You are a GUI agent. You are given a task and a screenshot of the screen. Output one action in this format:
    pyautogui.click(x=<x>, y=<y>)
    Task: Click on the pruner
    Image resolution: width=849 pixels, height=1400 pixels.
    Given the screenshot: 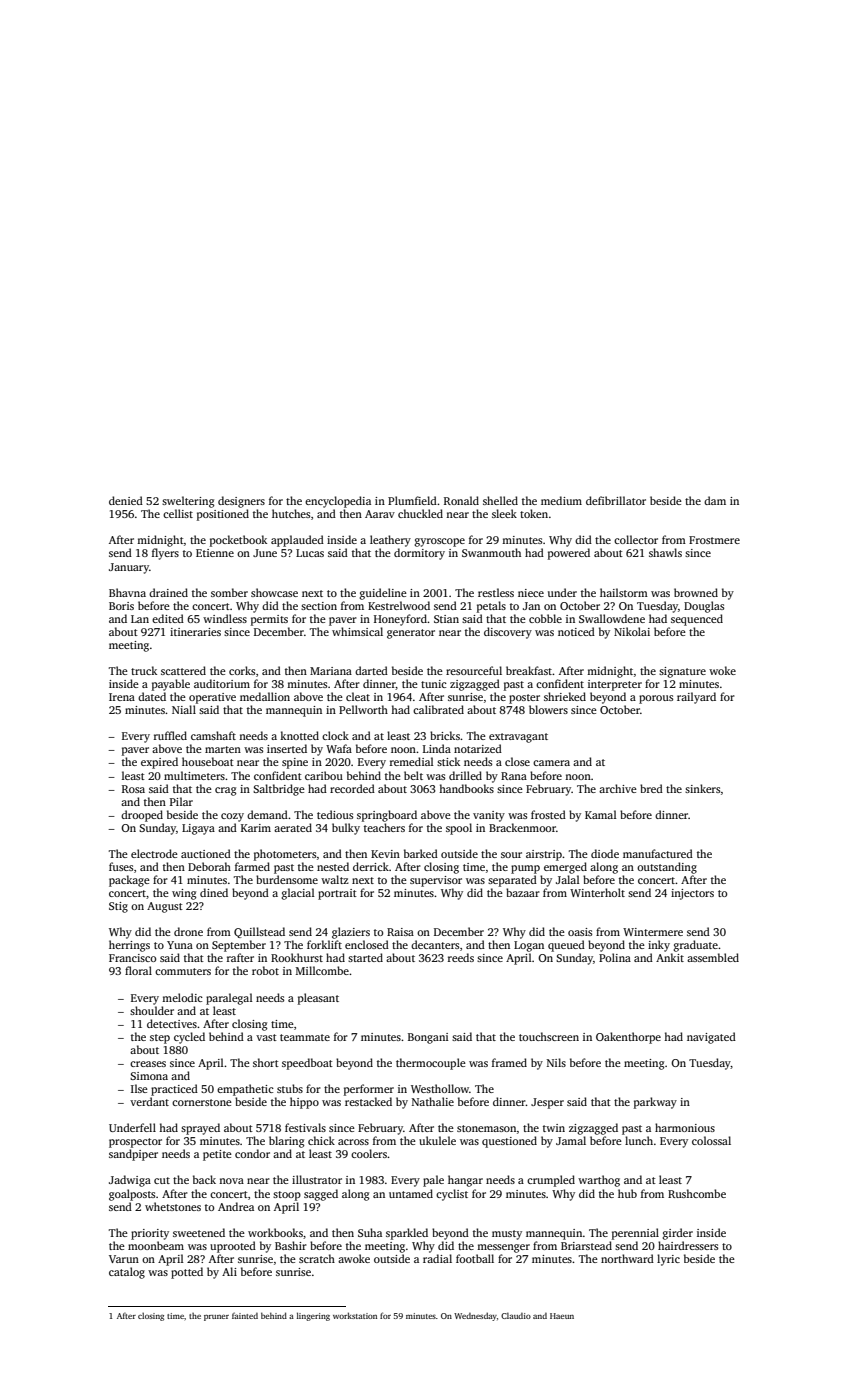 What is the action you would take?
    pyautogui.click(x=216, y=1317)
